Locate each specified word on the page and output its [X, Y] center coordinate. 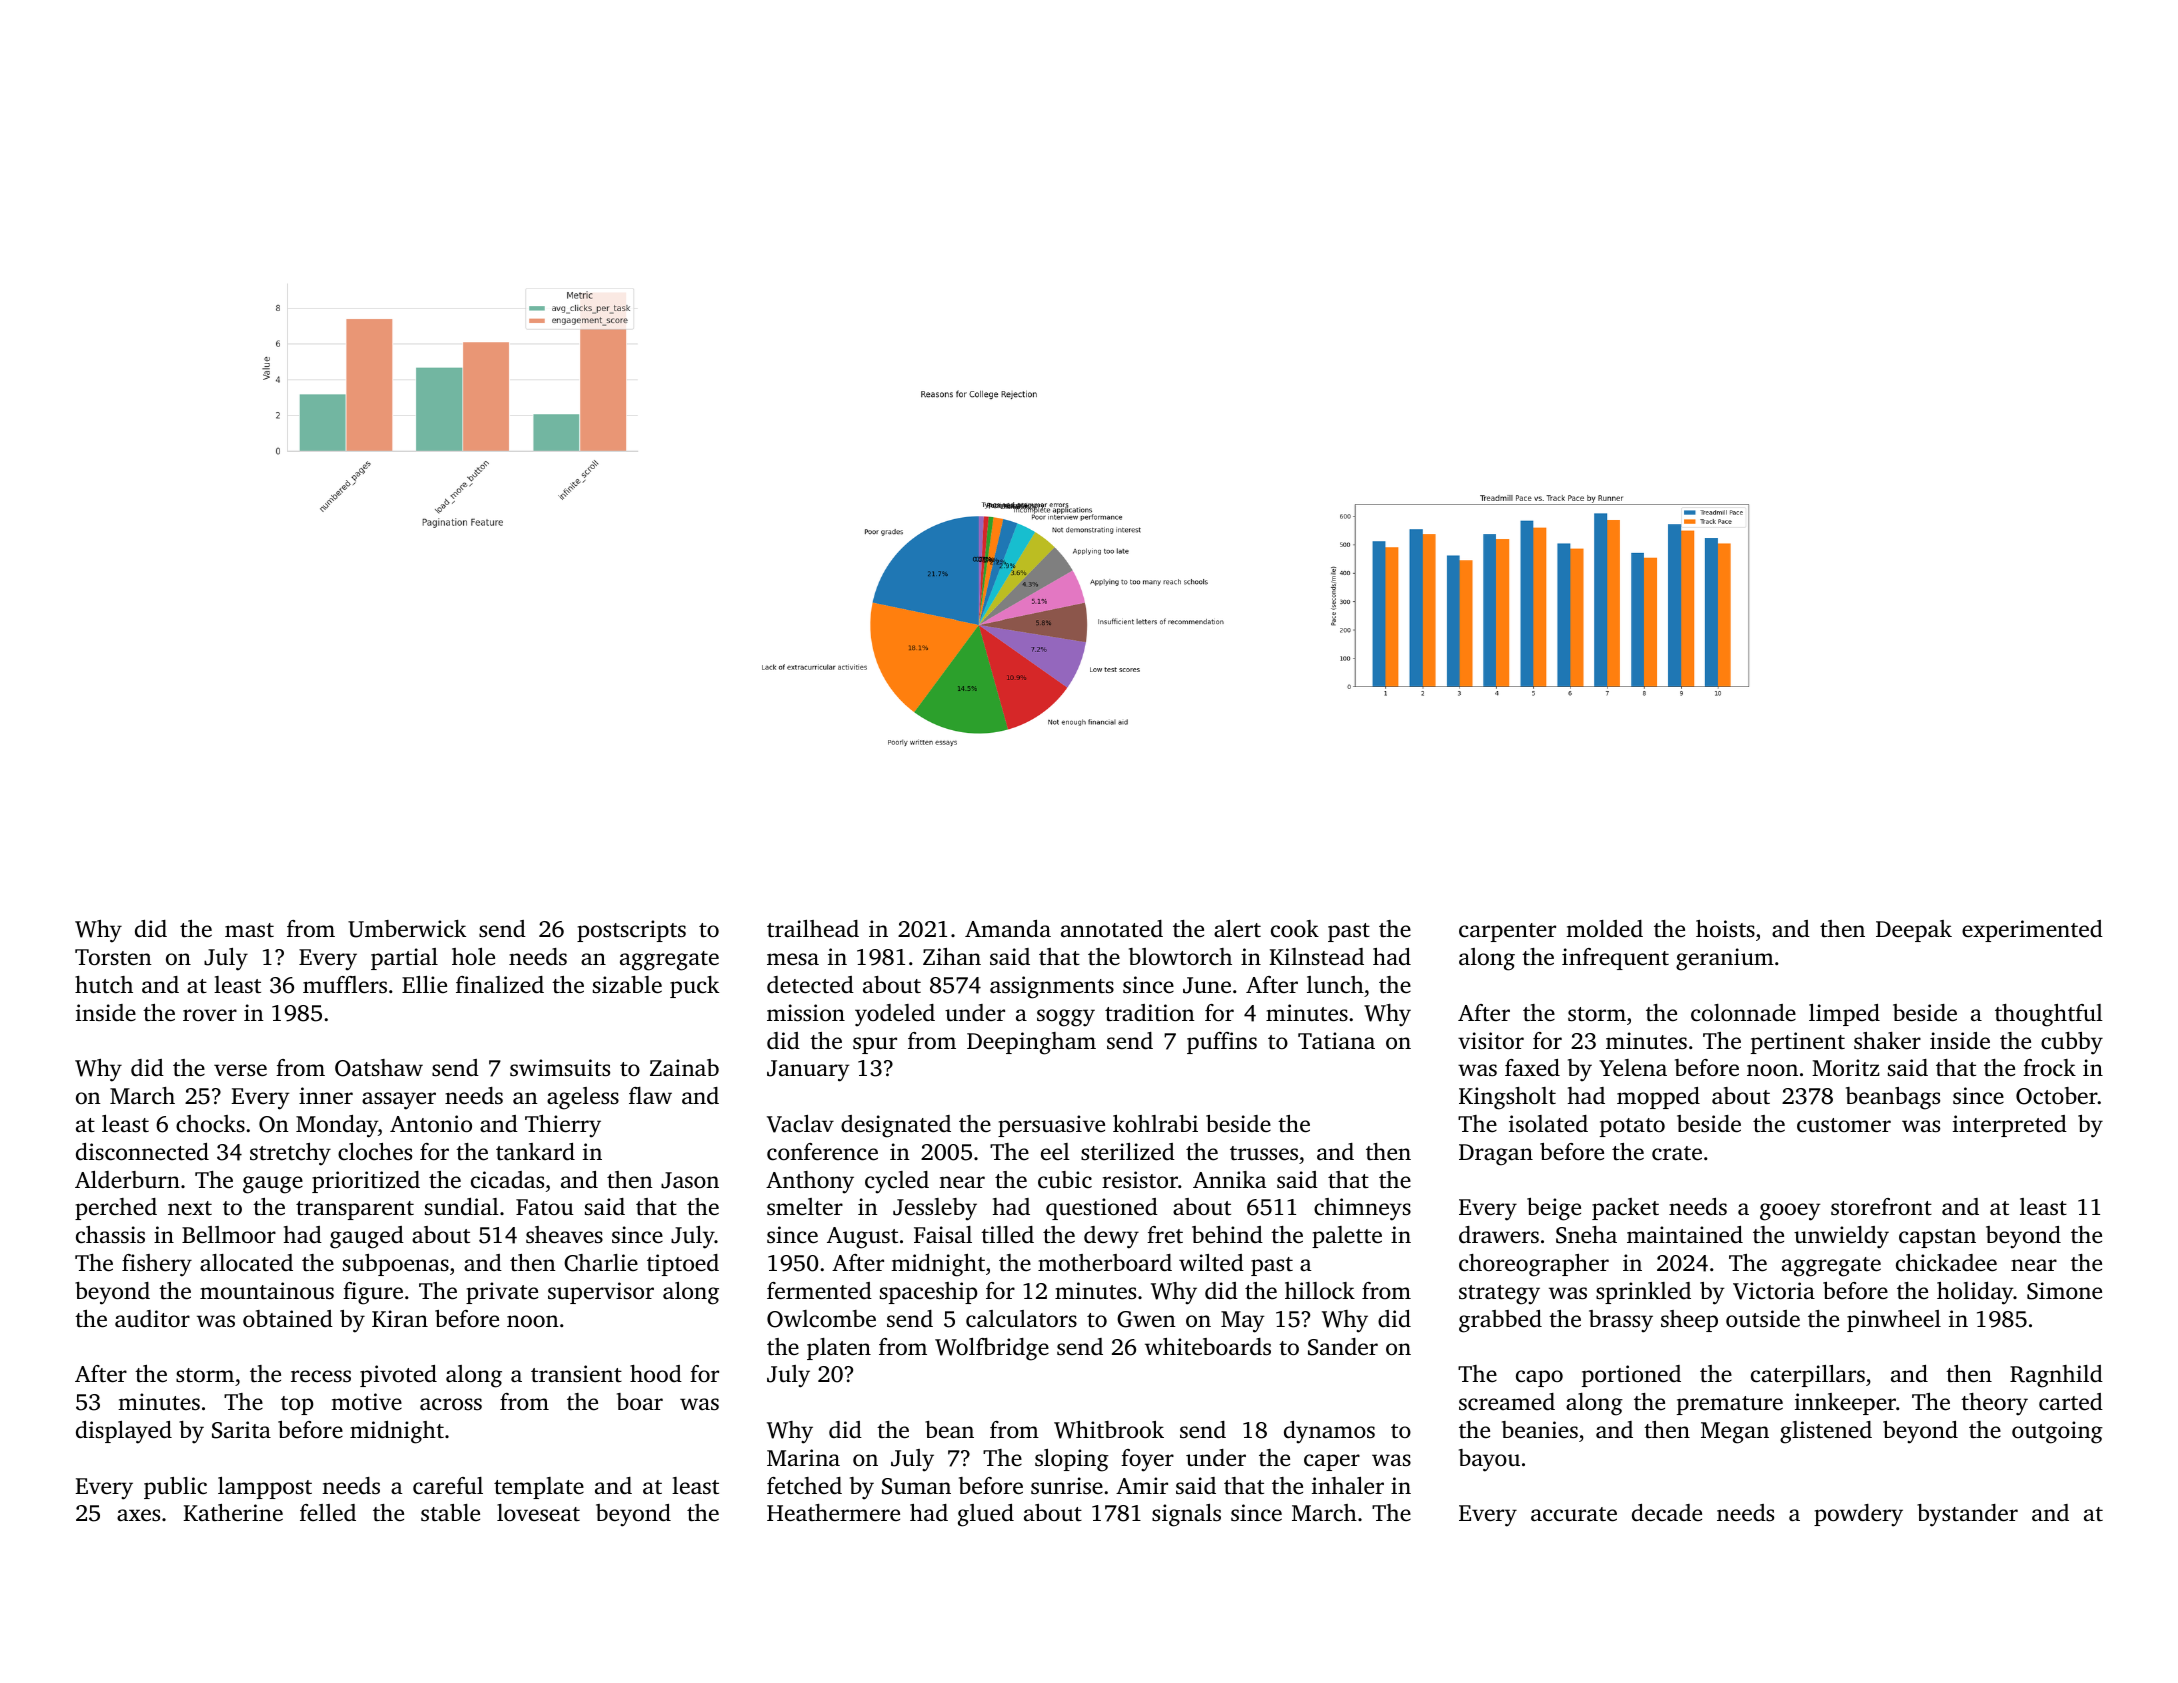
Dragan [1496, 1155]
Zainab [684, 1068]
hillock [1320, 1291]
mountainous [267, 1291]
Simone [2064, 1291]
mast [249, 930]
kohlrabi [1155, 1123]
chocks [210, 1123]
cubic [1065, 1180]
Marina [803, 1457]
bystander [1967, 1515]
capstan [1937, 1238]
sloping [1072, 1460]
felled [328, 1513]
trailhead [813, 929]
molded [1604, 929]
